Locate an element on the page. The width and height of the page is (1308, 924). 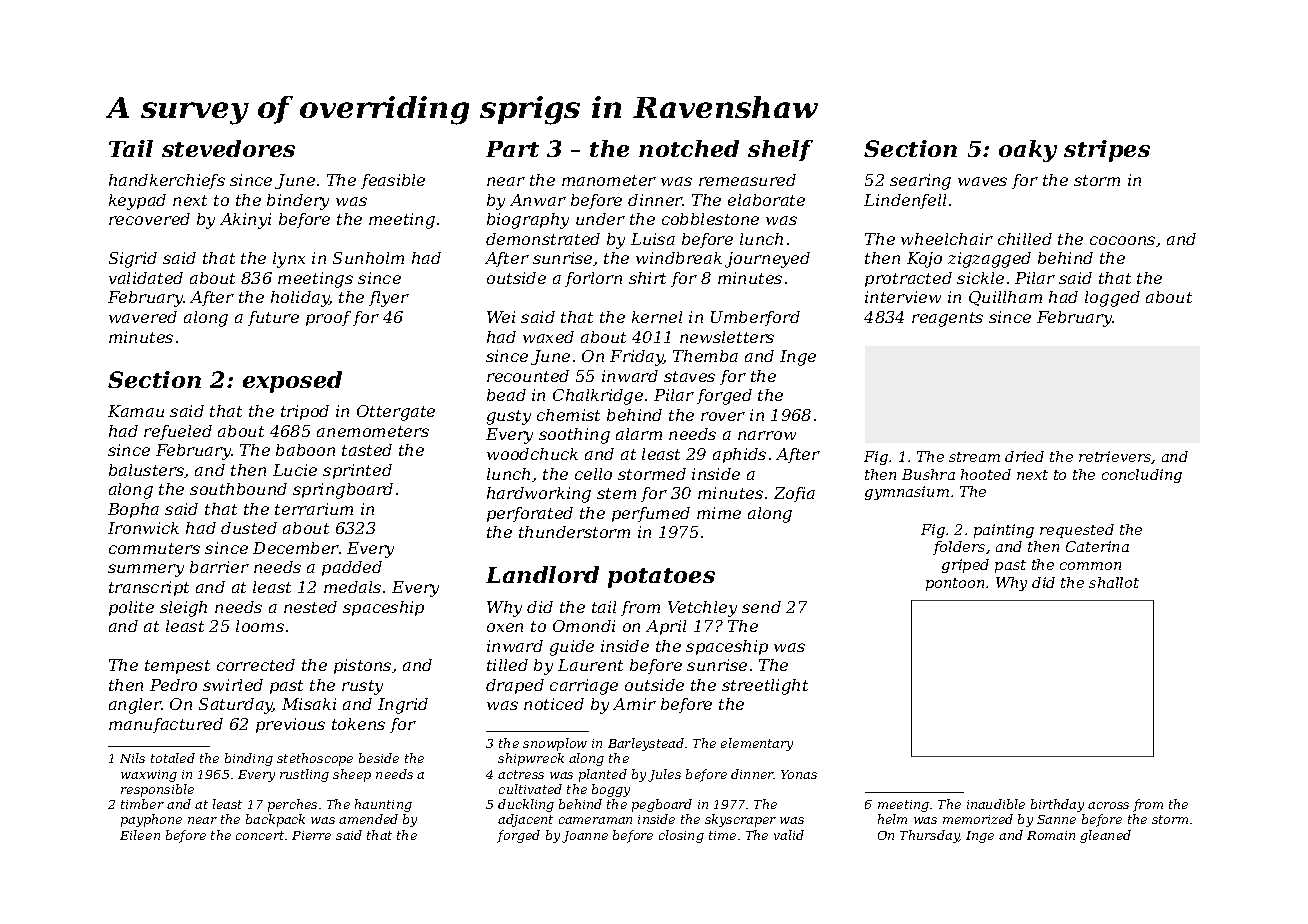
wheelchair is located at coordinates (947, 239).
